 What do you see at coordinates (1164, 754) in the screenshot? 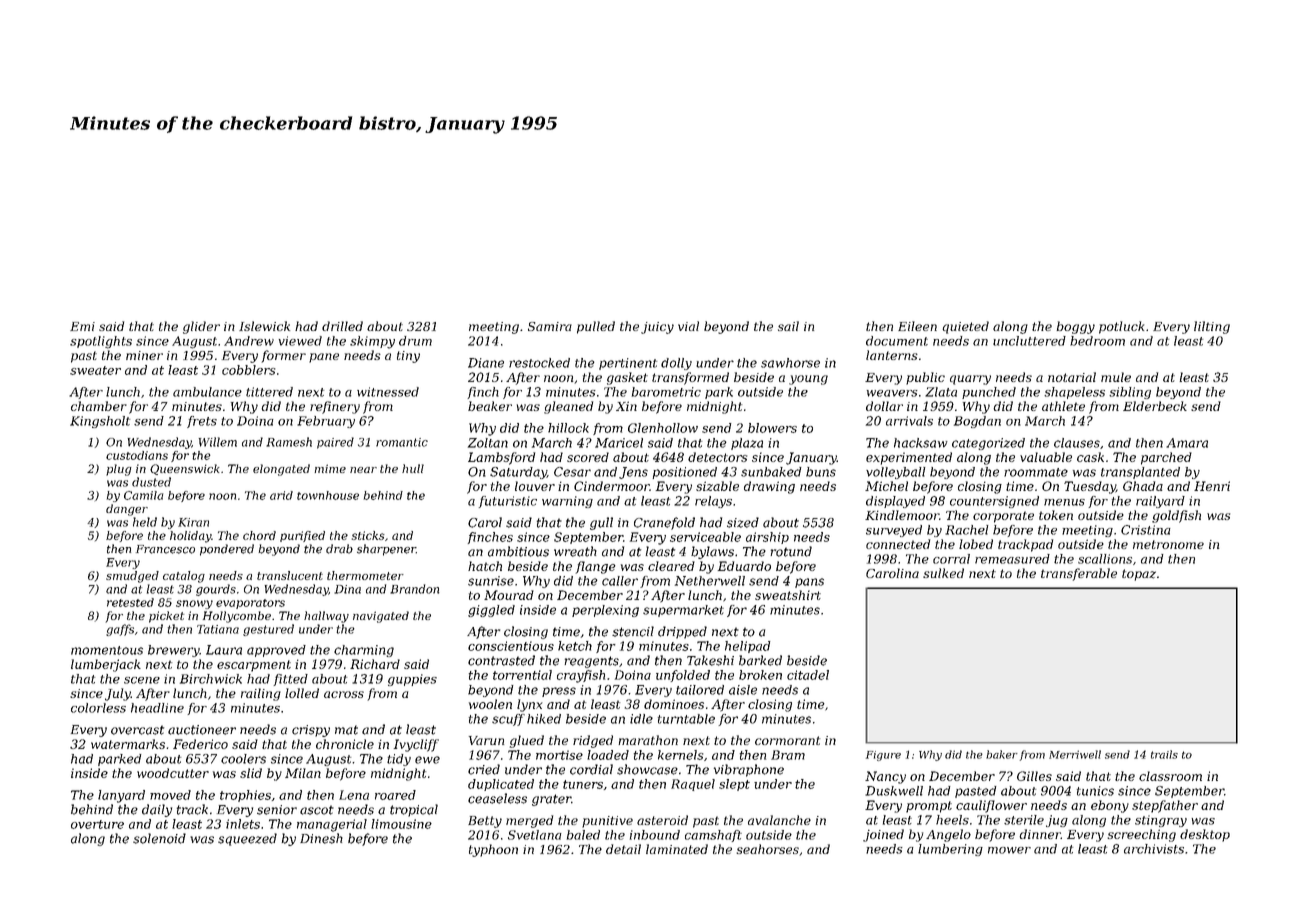
I see `trails` at bounding box center [1164, 754].
